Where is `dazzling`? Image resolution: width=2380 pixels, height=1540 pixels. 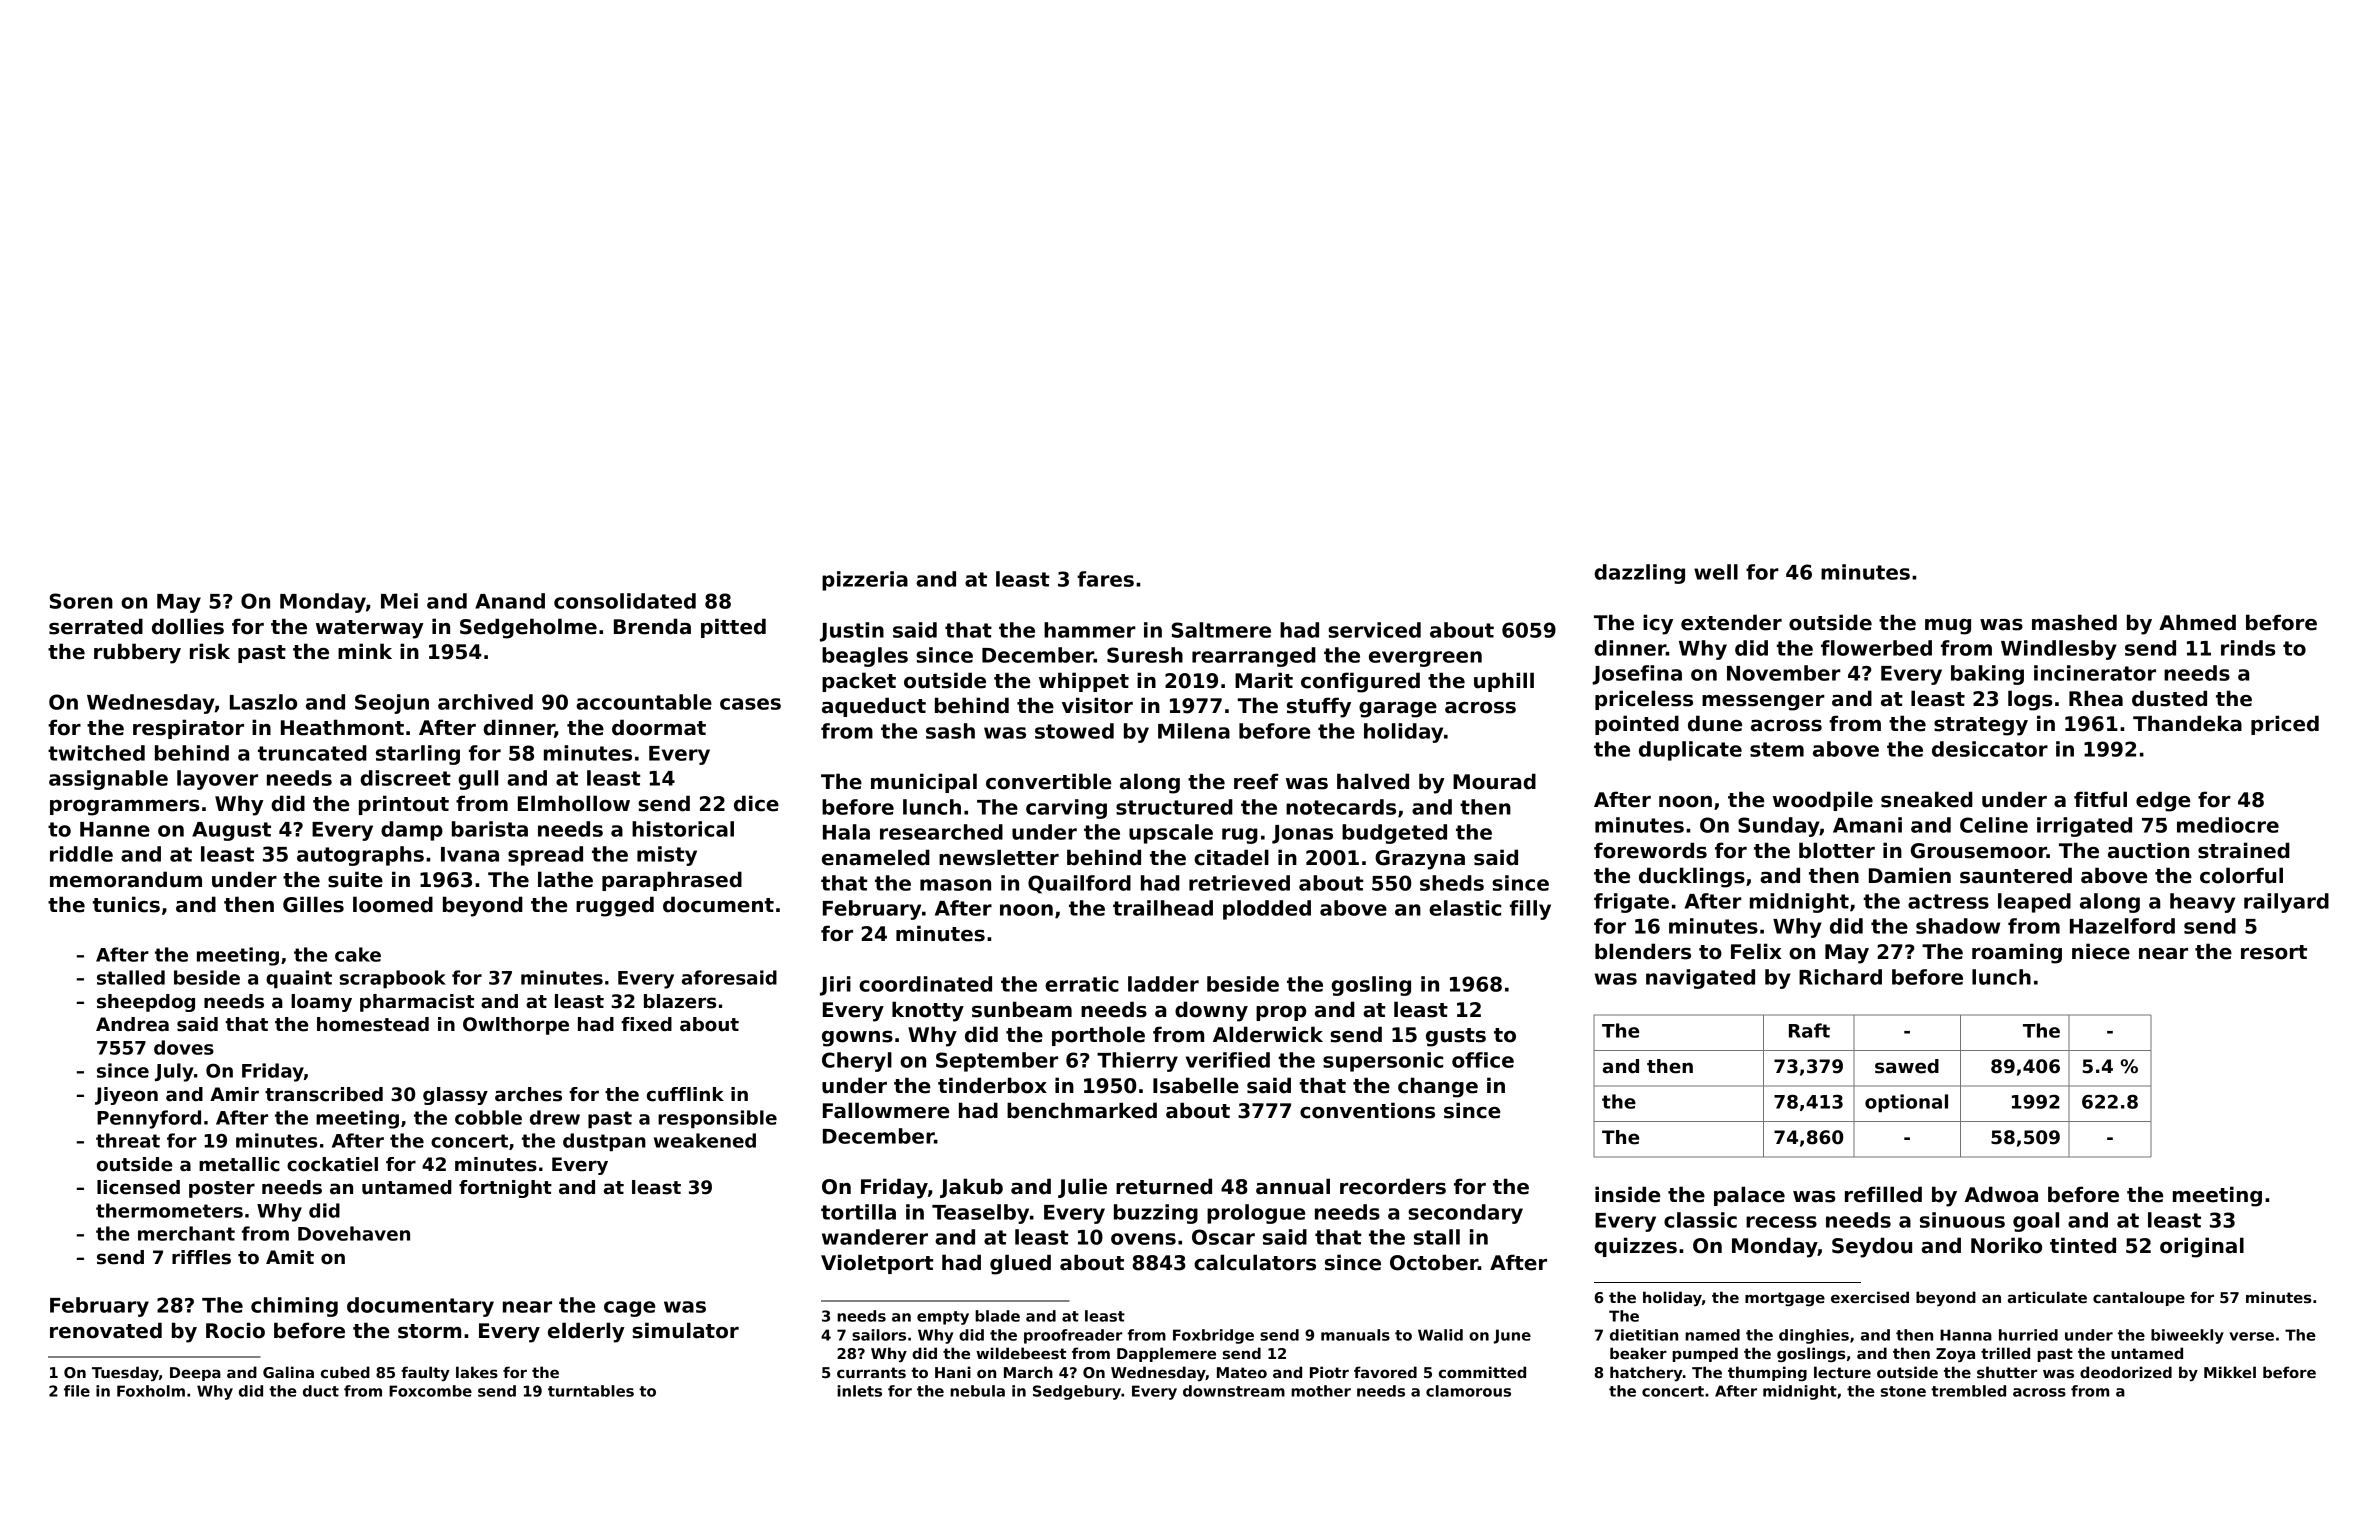
dazzling is located at coordinates (1639, 574).
